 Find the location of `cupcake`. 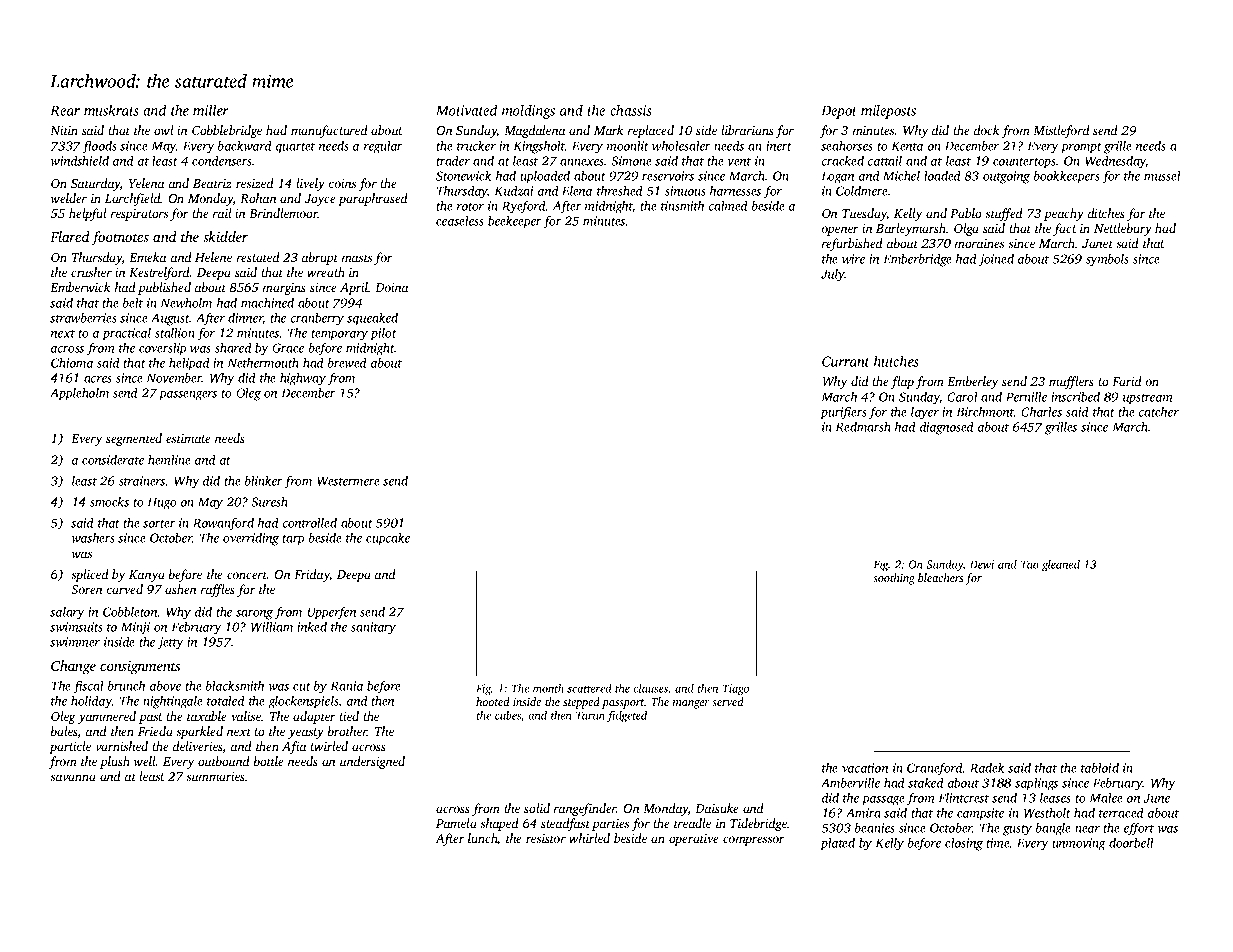

cupcake is located at coordinates (388, 539).
